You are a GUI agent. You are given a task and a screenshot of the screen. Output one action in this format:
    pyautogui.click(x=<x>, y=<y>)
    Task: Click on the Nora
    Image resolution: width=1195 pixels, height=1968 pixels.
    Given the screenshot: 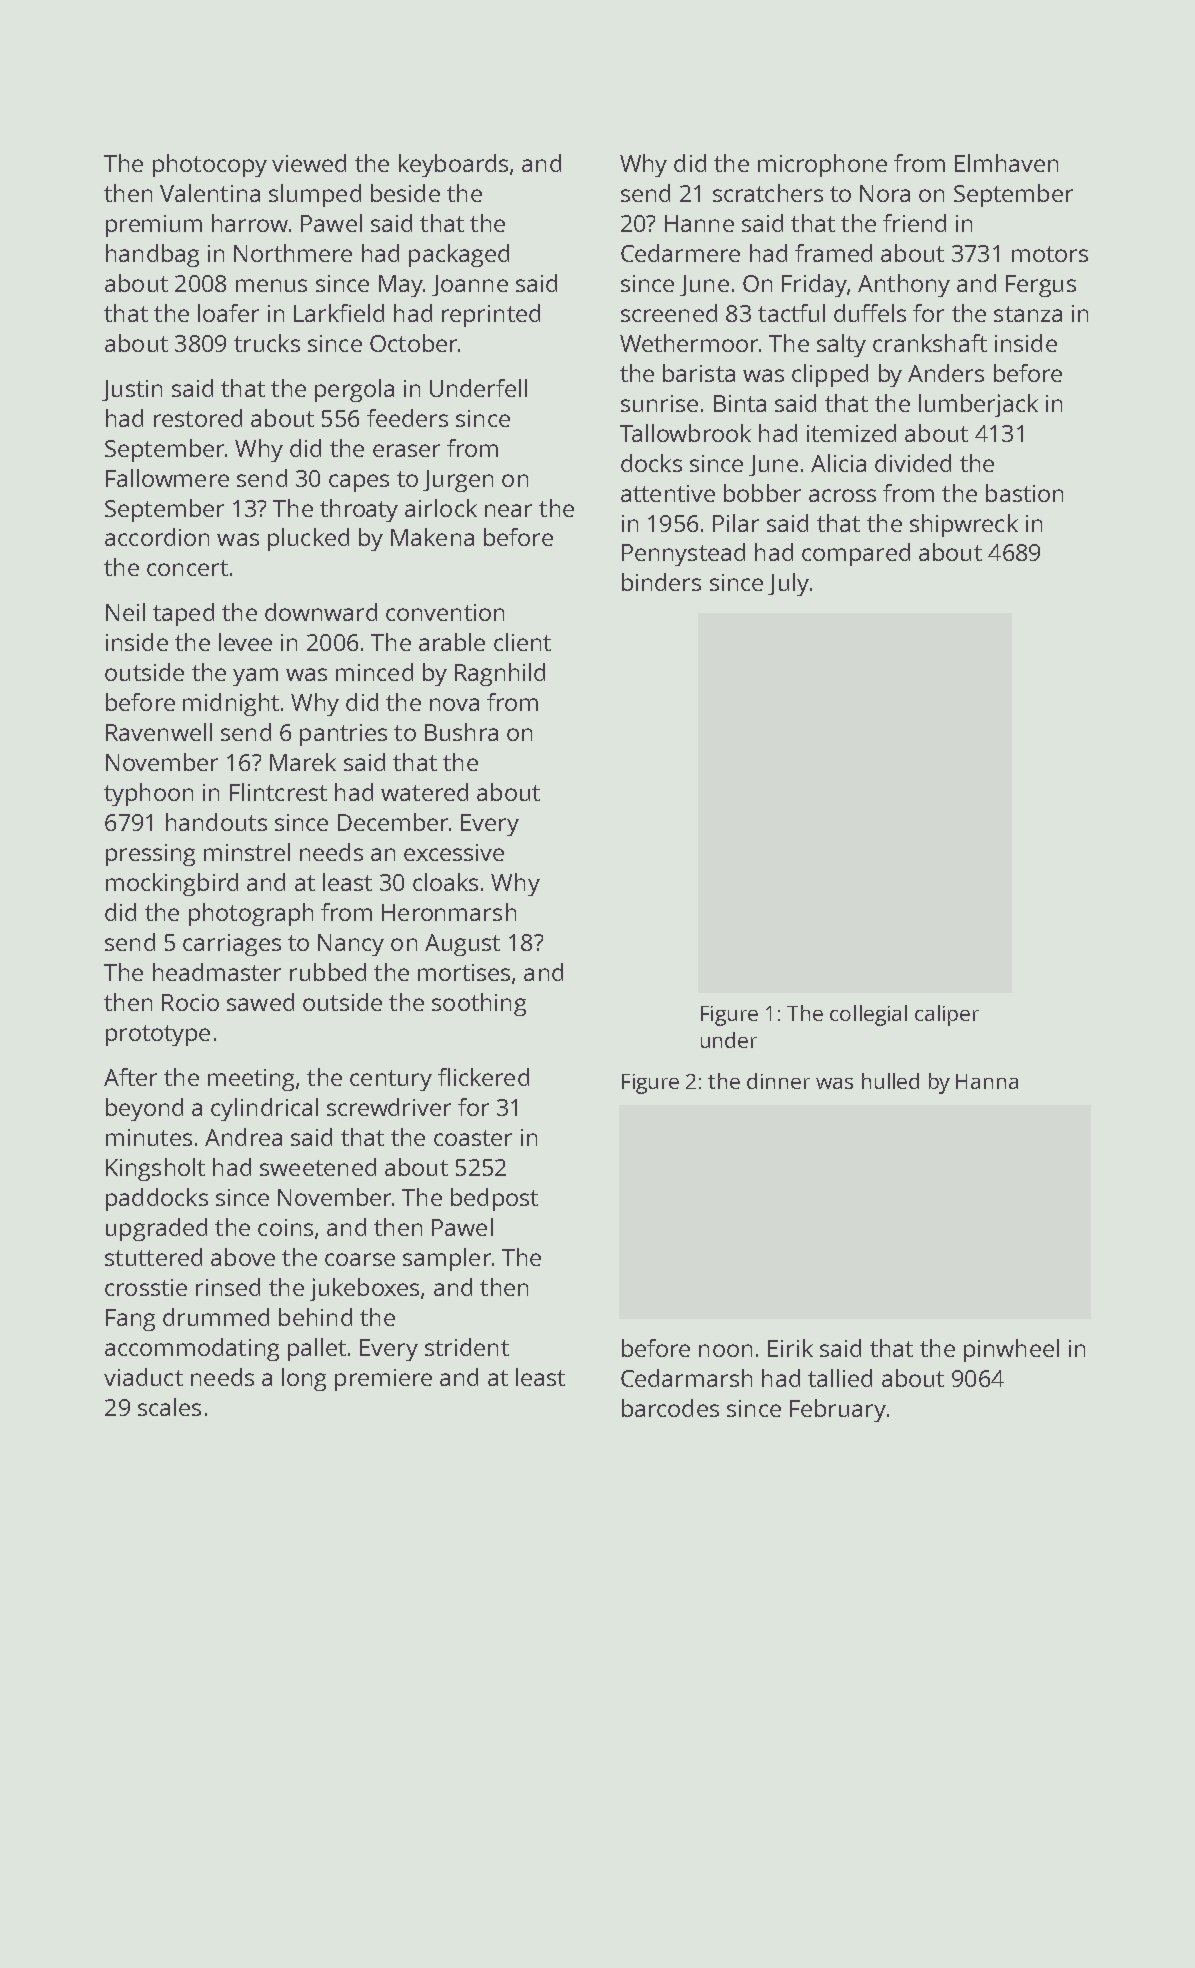 What is the action you would take?
    pyautogui.click(x=885, y=193)
